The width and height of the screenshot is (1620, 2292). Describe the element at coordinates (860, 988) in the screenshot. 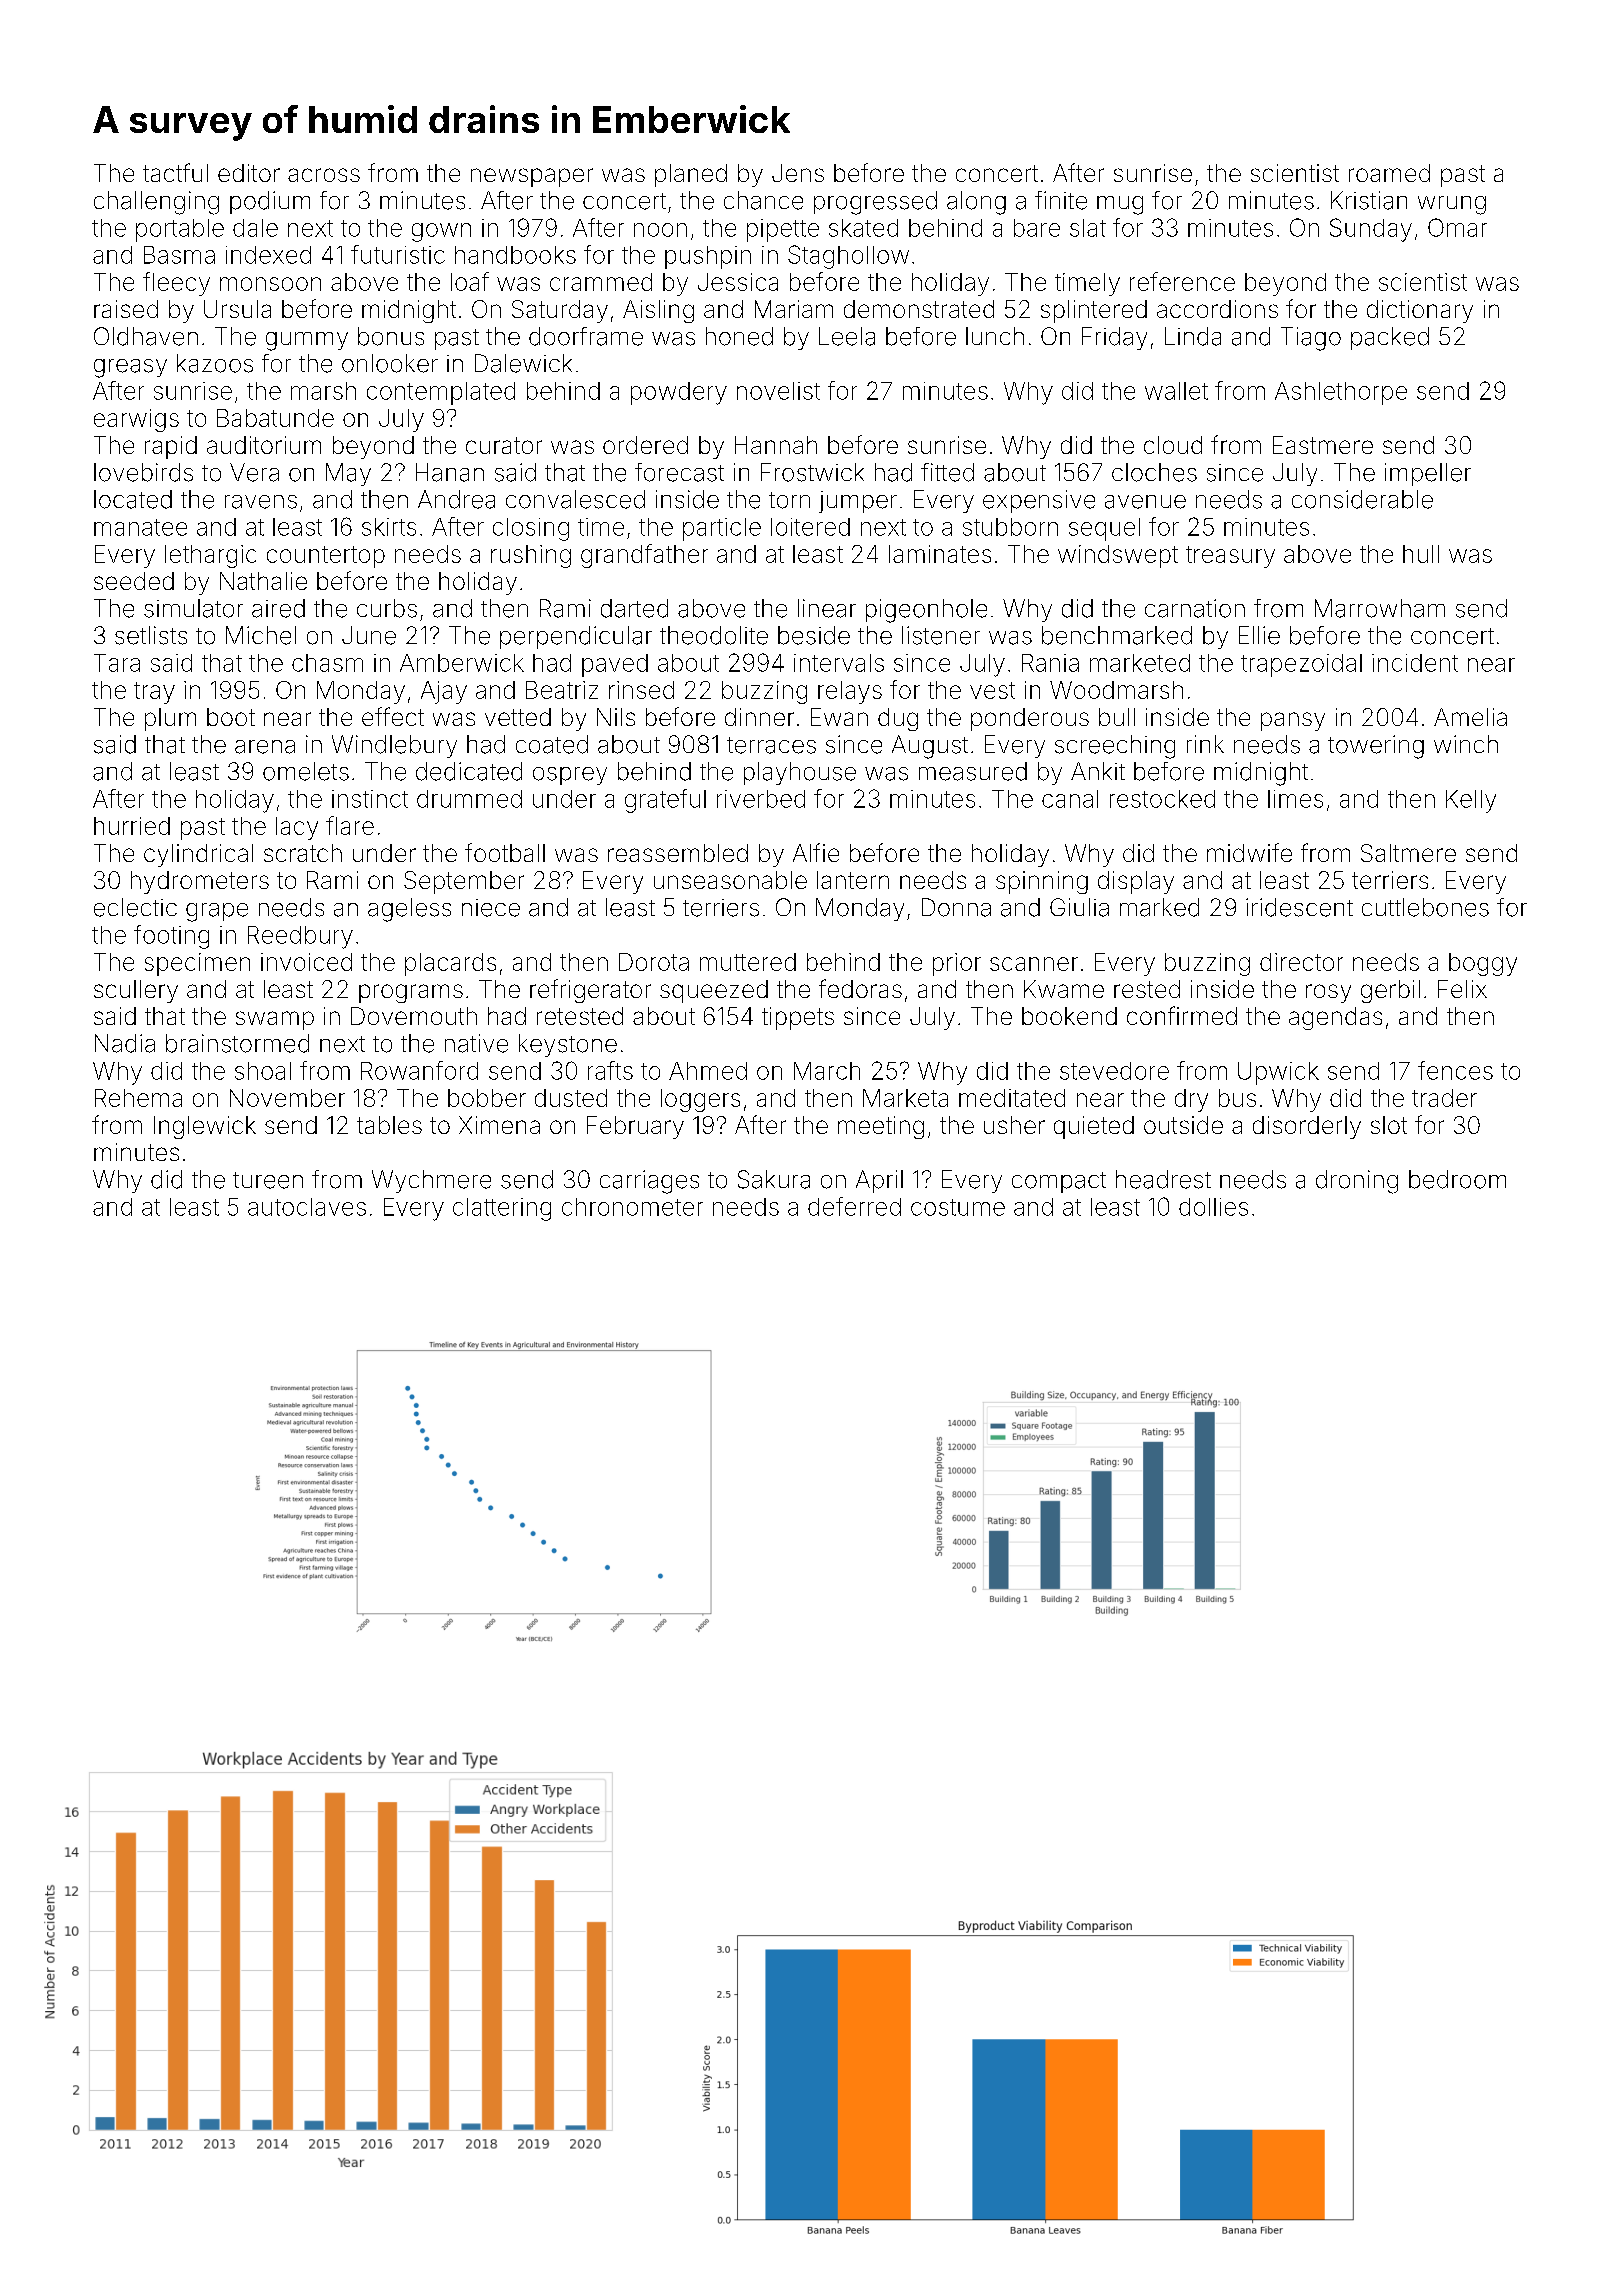

I see `fedoras` at that location.
